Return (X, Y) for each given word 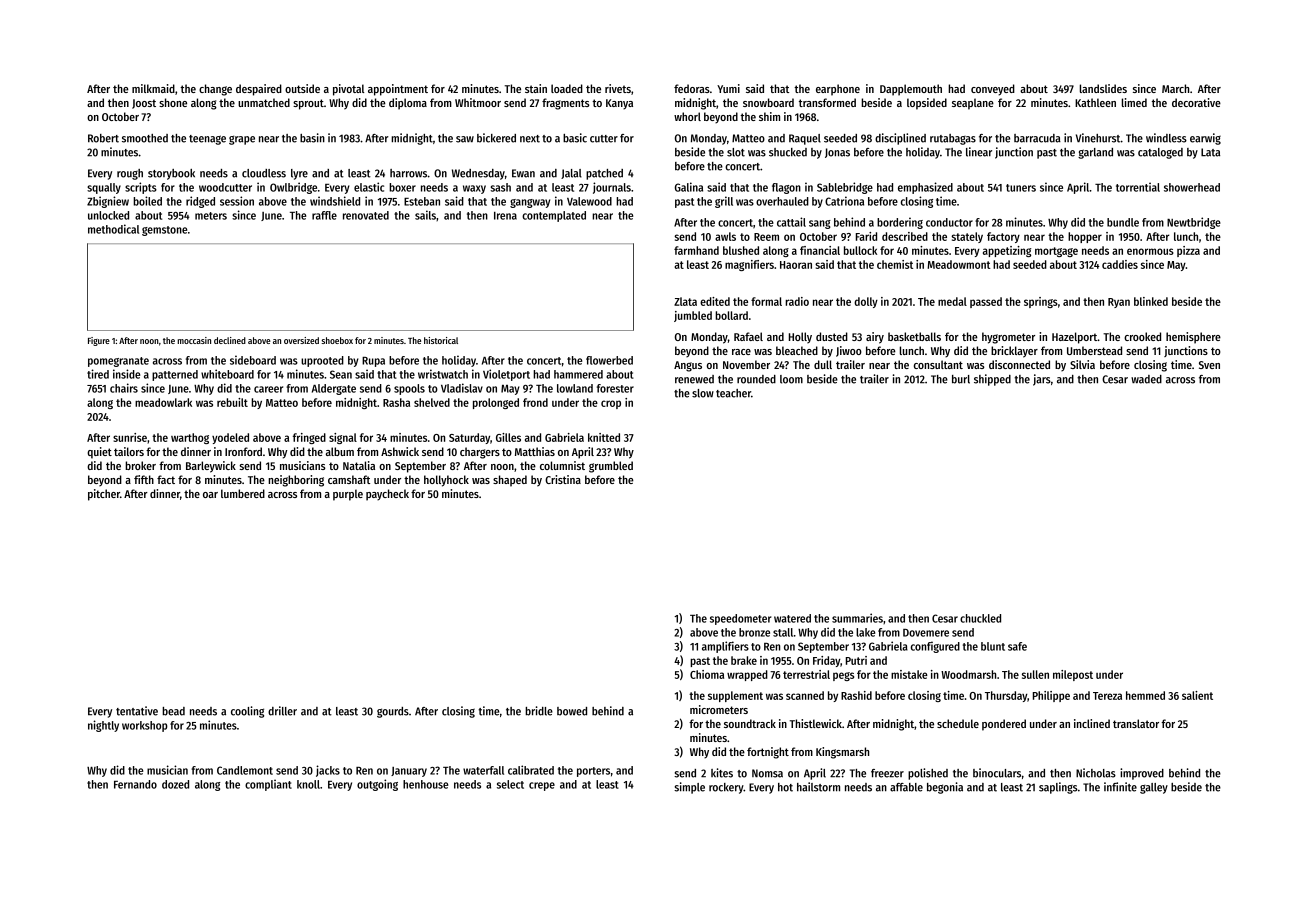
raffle (324, 215)
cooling (247, 712)
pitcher (104, 495)
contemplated (554, 216)
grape (242, 140)
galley (1154, 788)
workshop (145, 726)
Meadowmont (959, 264)
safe (1017, 646)
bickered (496, 138)
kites (722, 773)
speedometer (741, 619)
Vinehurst (1098, 138)
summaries (857, 618)
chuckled (980, 618)
